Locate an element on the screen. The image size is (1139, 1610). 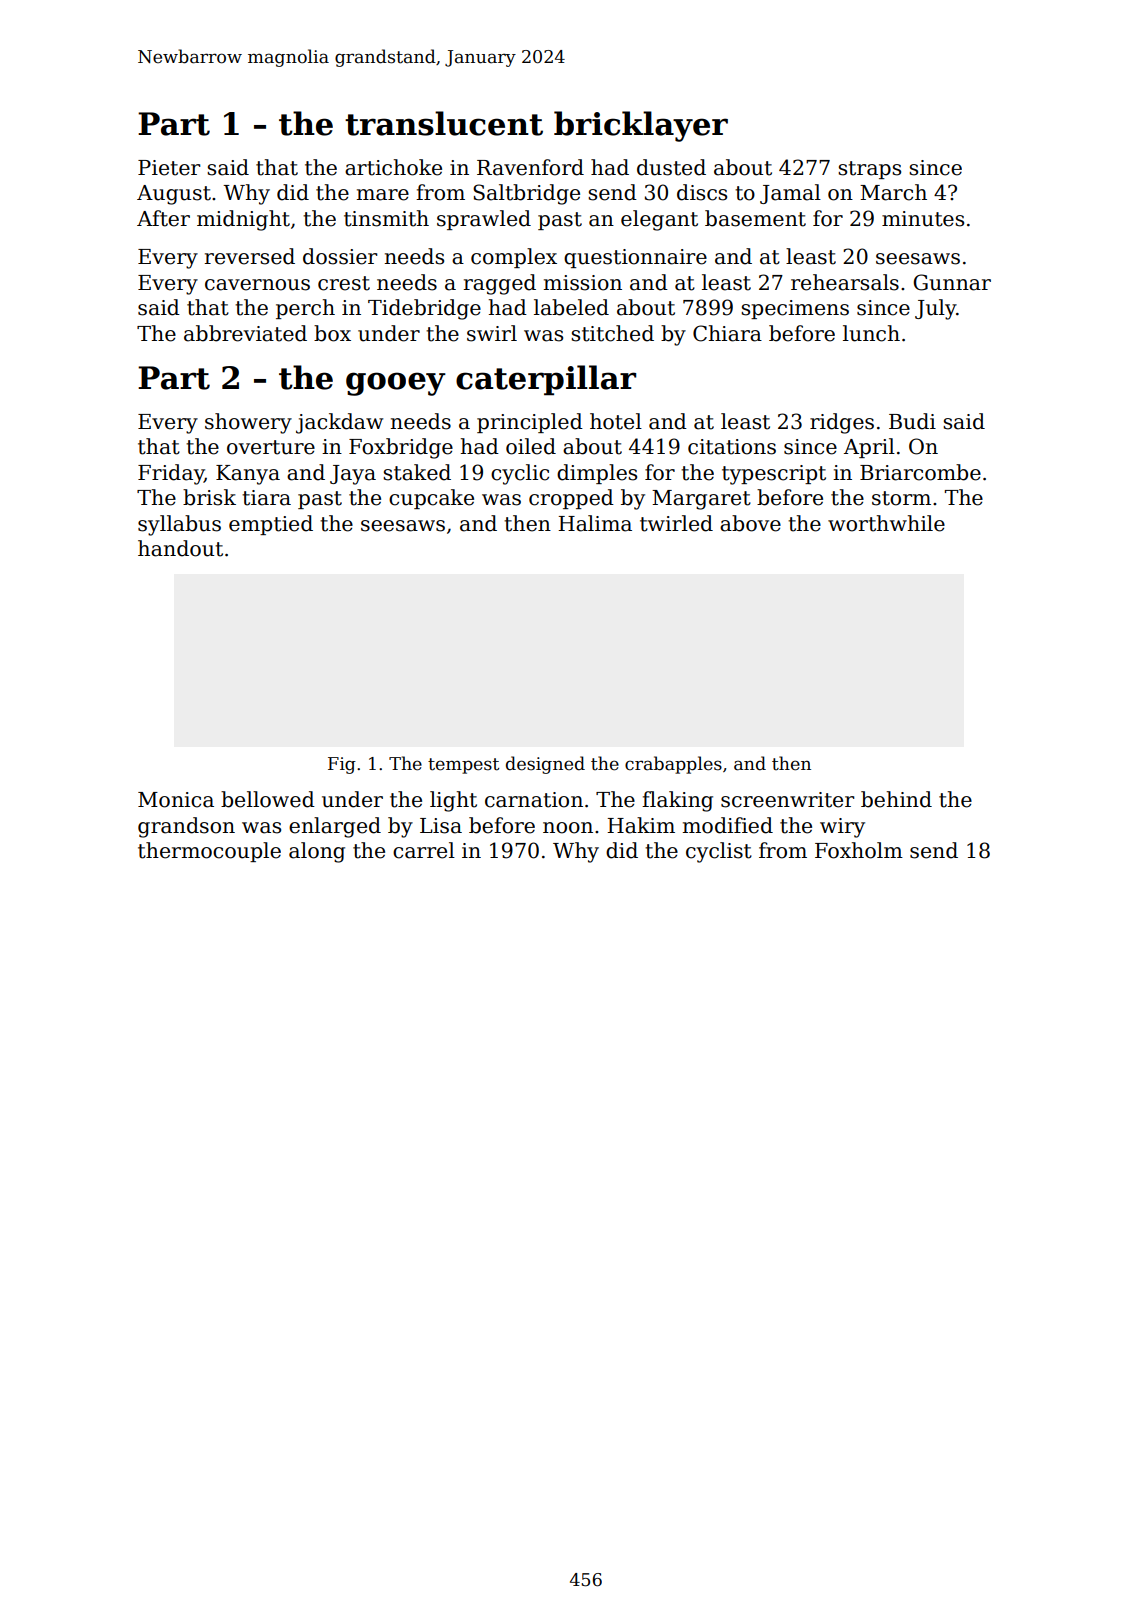
Chiara is located at coordinates (727, 333).
